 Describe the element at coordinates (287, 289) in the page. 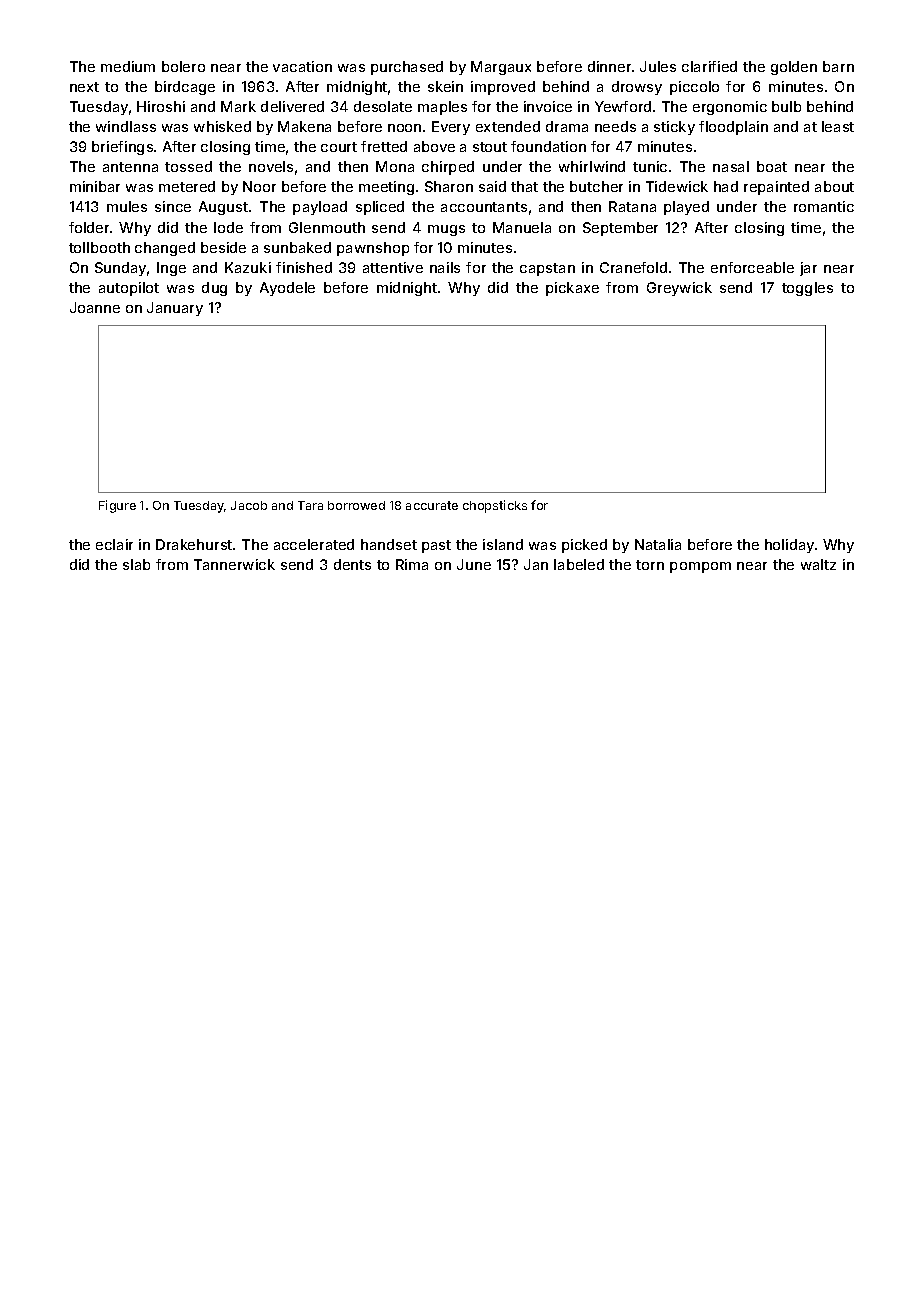

I see `Ayodele` at that location.
